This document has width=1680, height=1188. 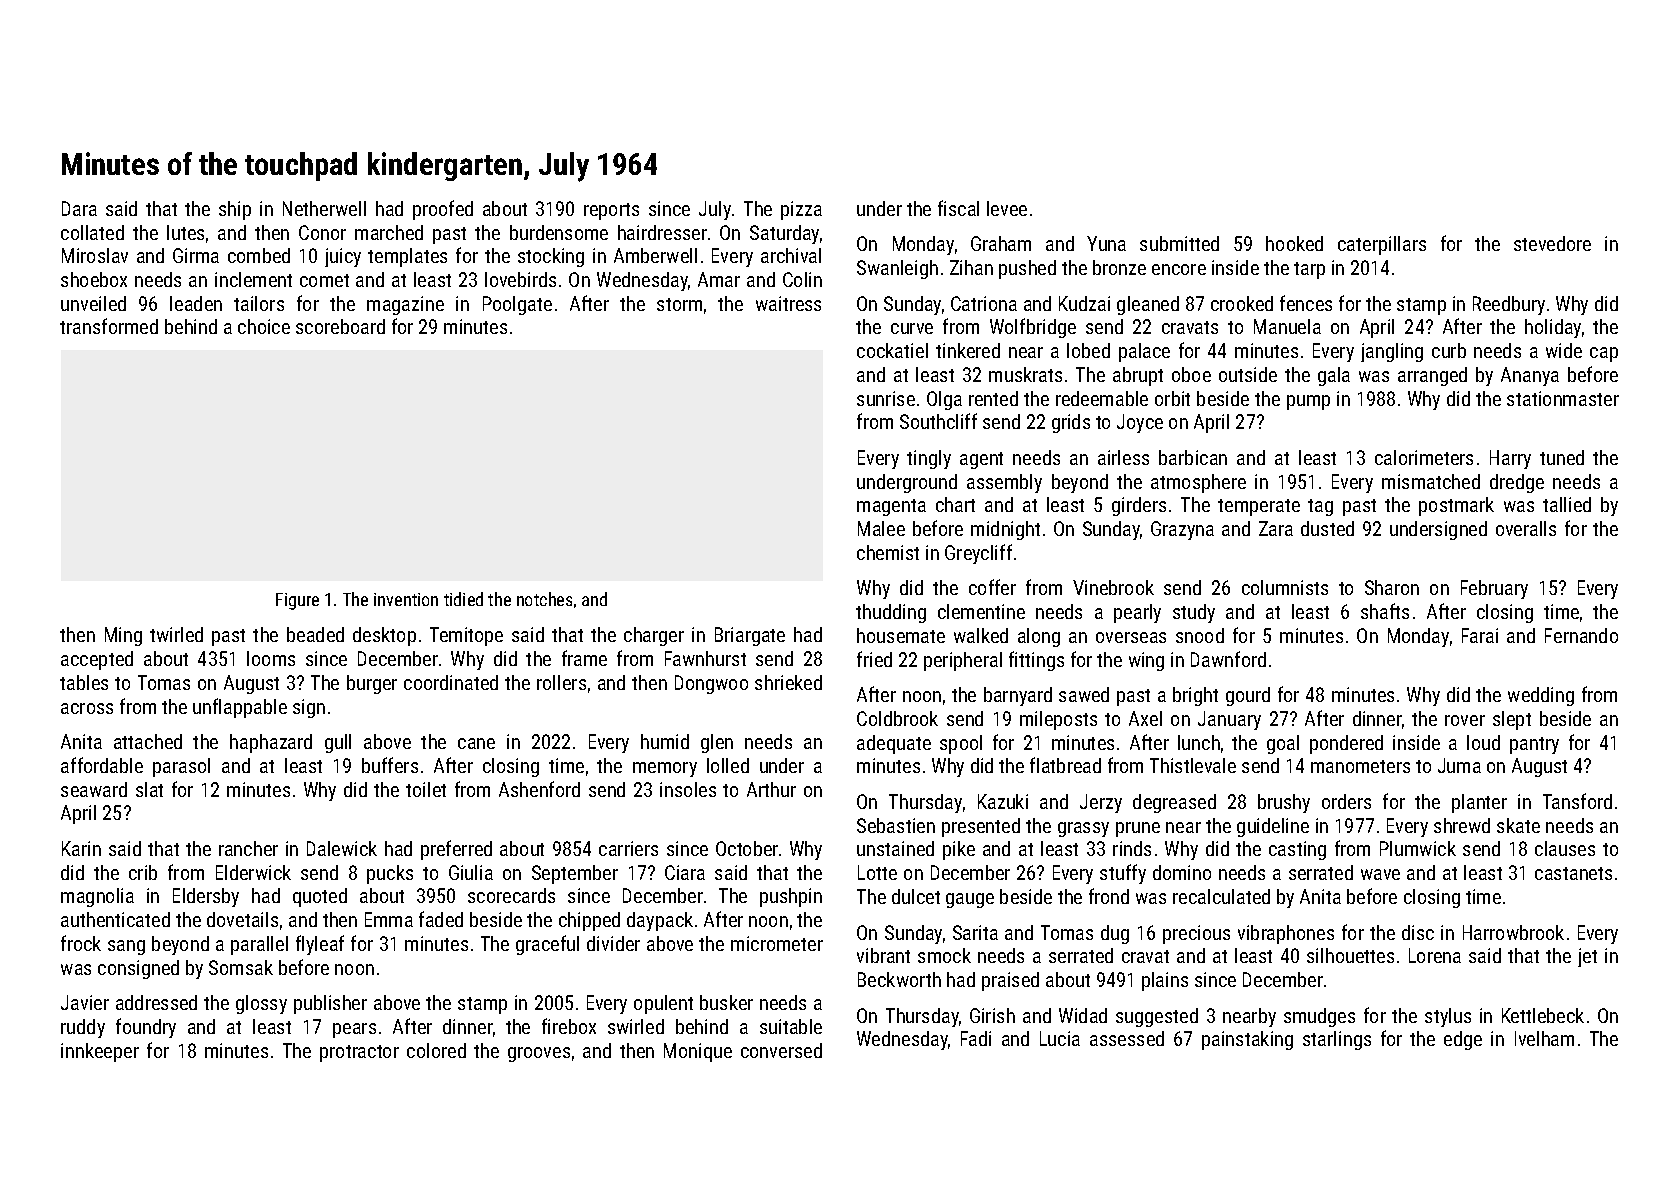 I want to click on notches, so click(x=544, y=599).
